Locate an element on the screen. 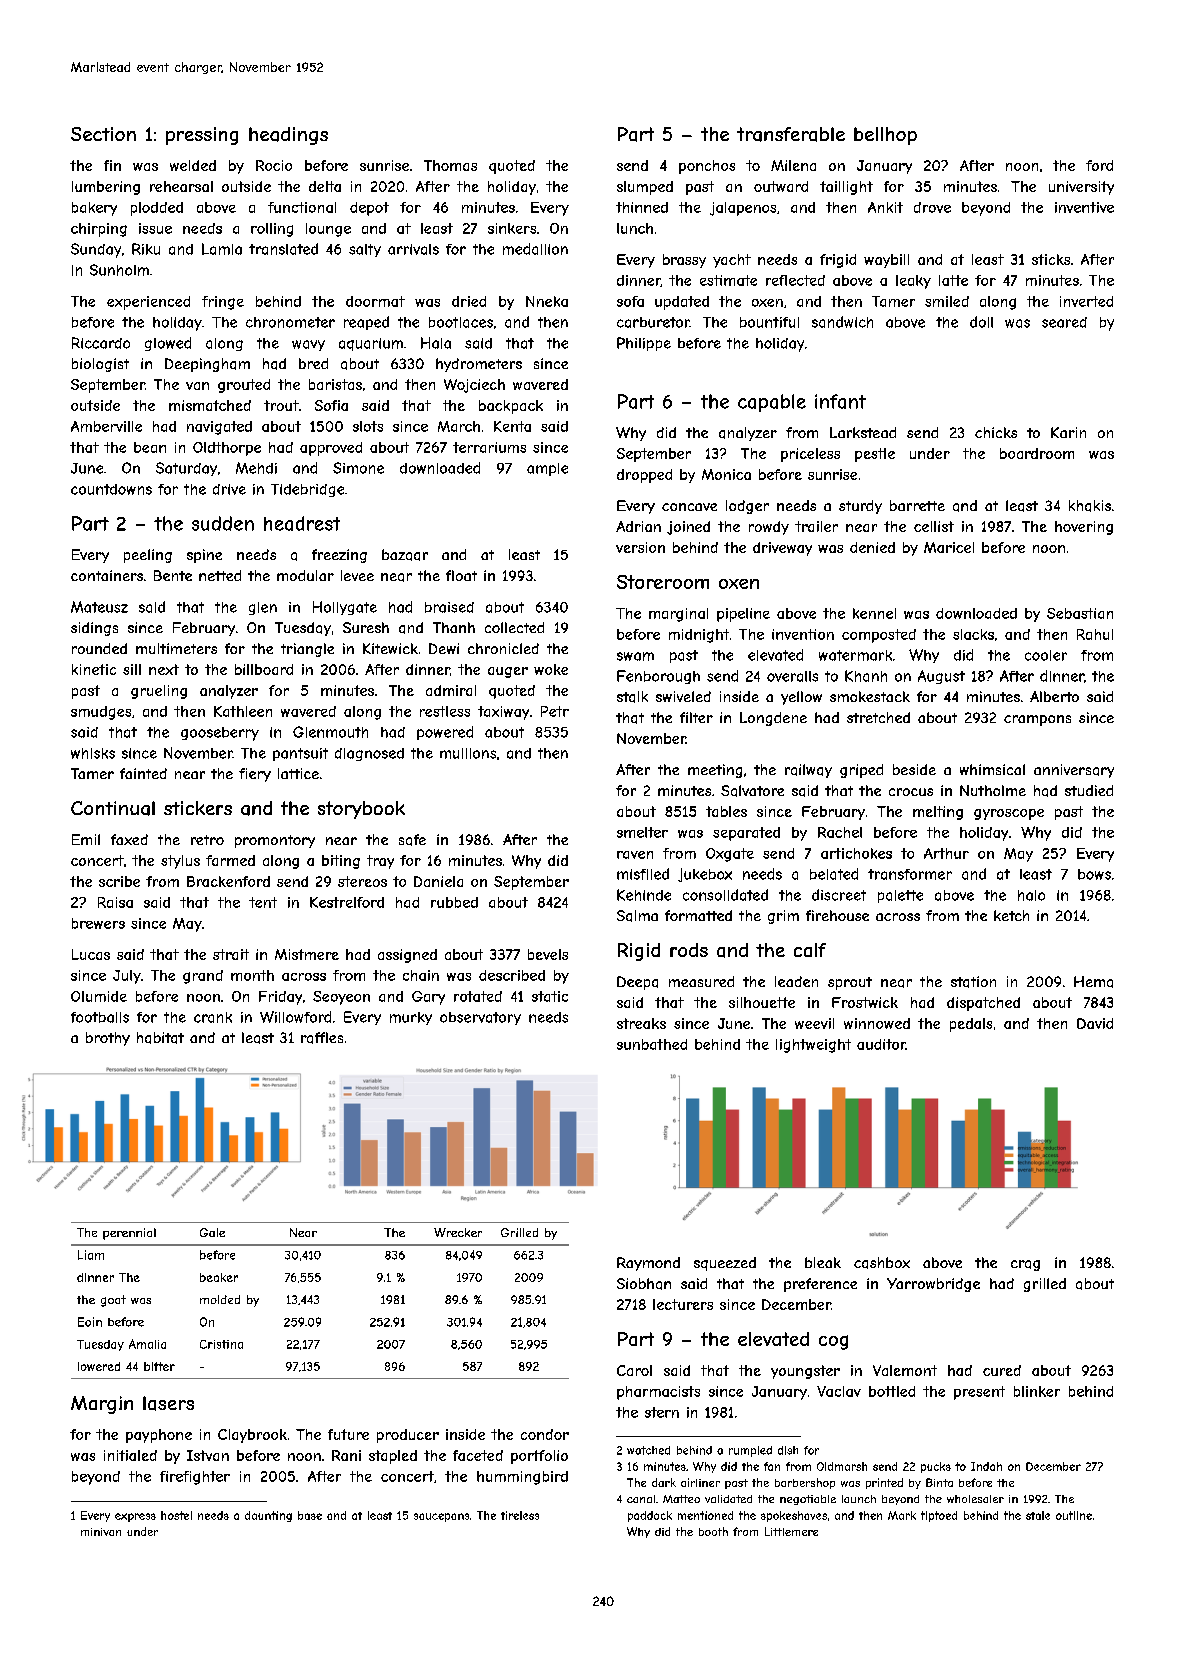 The width and height of the screenshot is (1185, 1676). whisks is located at coordinates (93, 753).
